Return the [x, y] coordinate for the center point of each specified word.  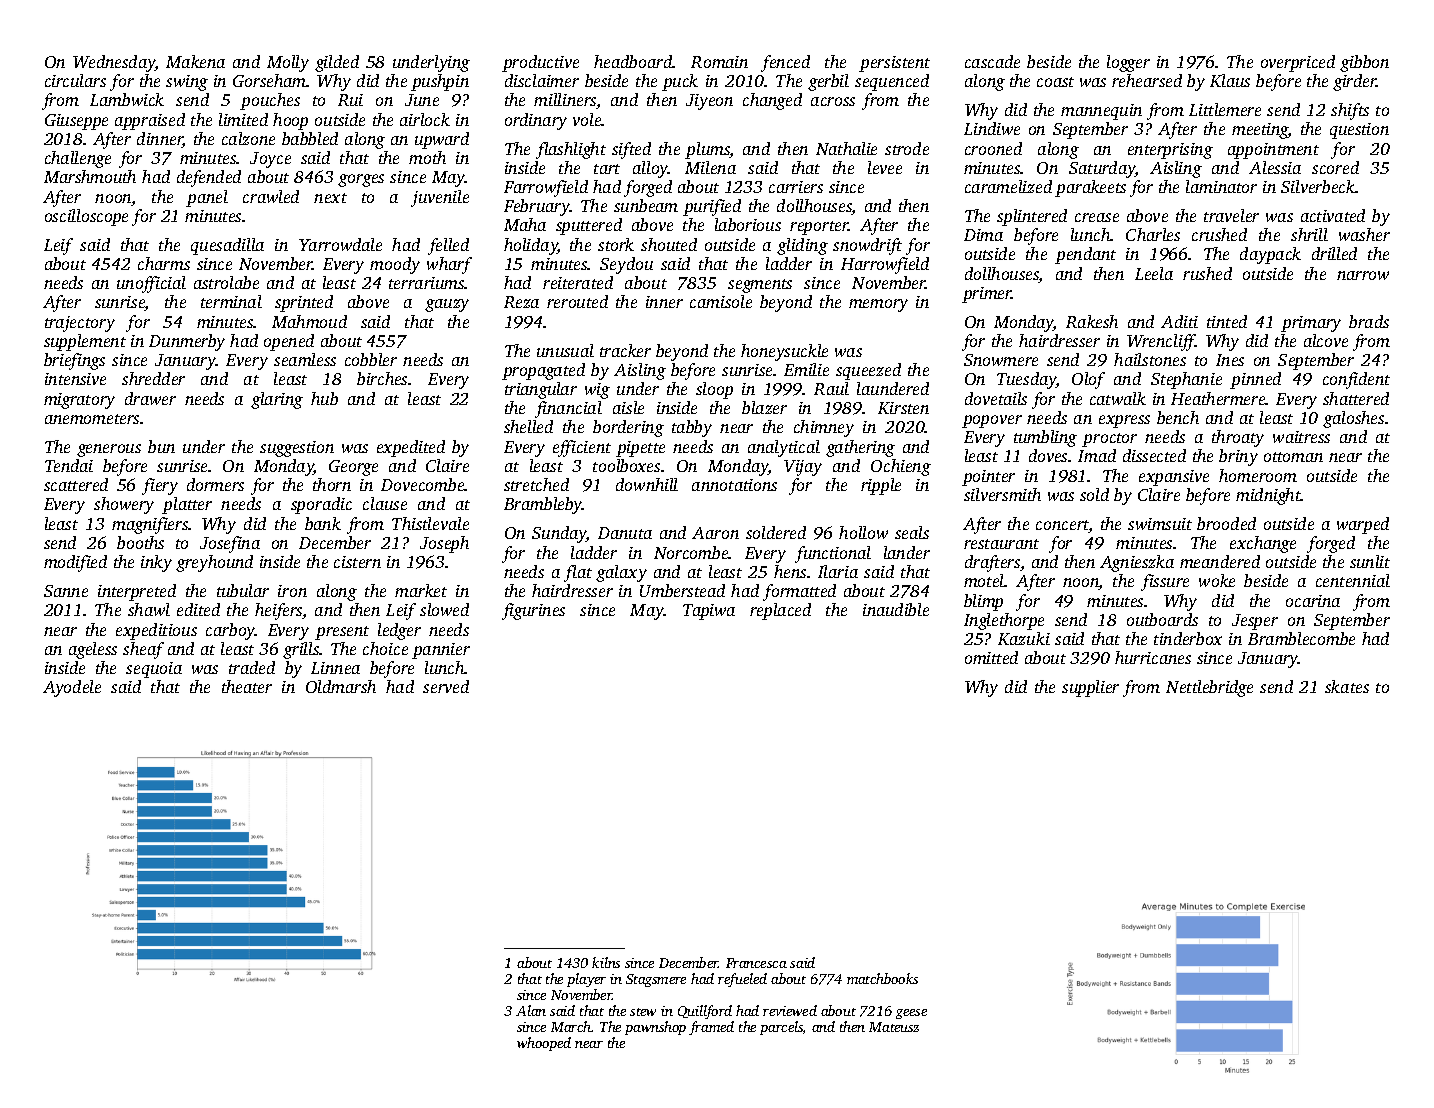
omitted [991, 657]
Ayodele [72, 688]
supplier [1090, 688]
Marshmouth [90, 176]
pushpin [440, 82]
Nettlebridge [1209, 688]
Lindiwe [992, 128]
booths [140, 542]
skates [1347, 686]
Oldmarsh [341, 686]
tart [607, 169]
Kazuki [1024, 638]
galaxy [621, 573]
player [586, 980]
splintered [1032, 217]
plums [707, 150]
